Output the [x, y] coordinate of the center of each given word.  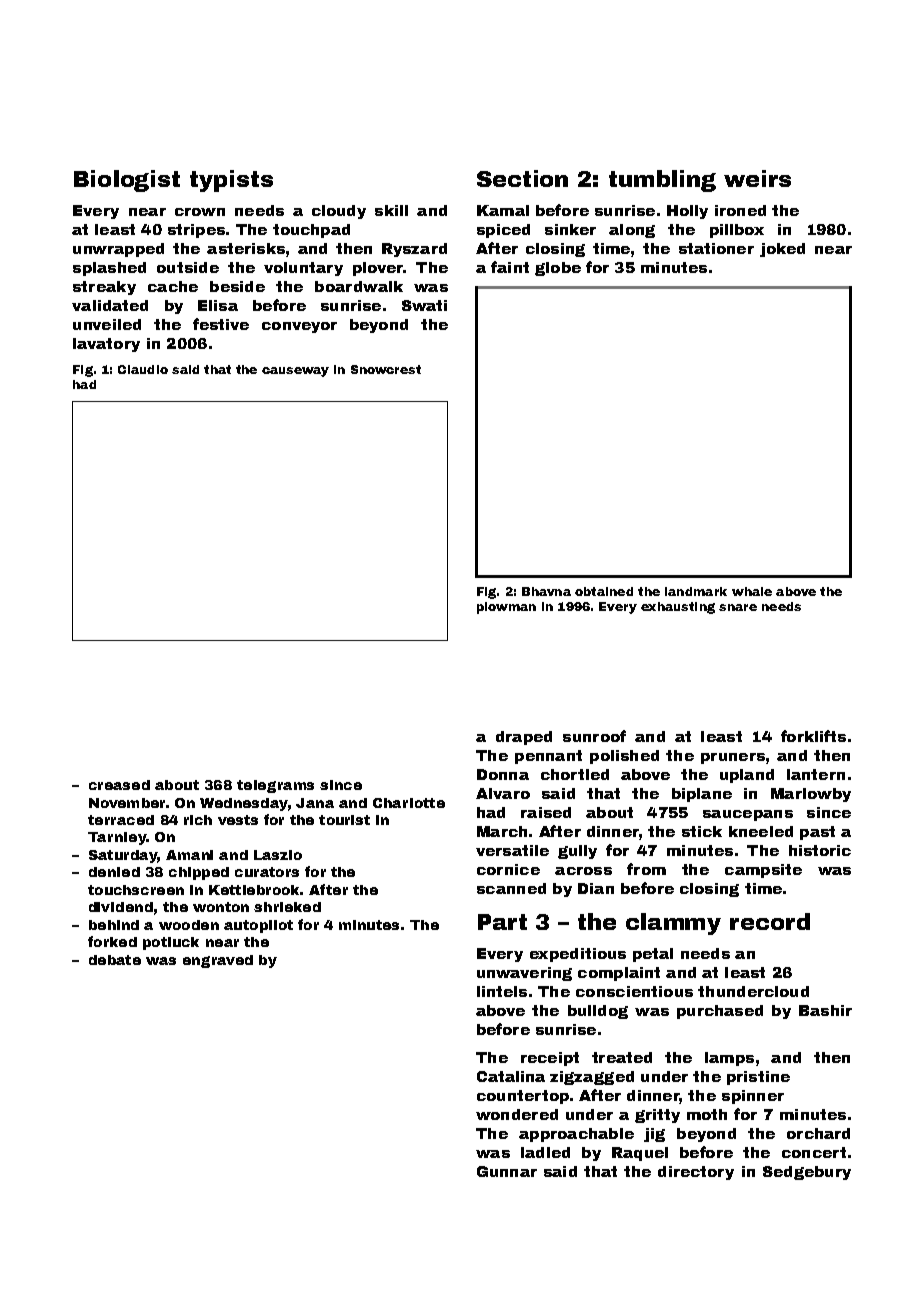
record [770, 921]
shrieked [287, 907]
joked [782, 250]
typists [231, 181]
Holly [687, 212]
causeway [295, 372]
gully [577, 852]
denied [114, 872]
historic [820, 850]
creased [119, 785]
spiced [503, 231]
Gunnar [507, 1171]
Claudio [143, 369]
